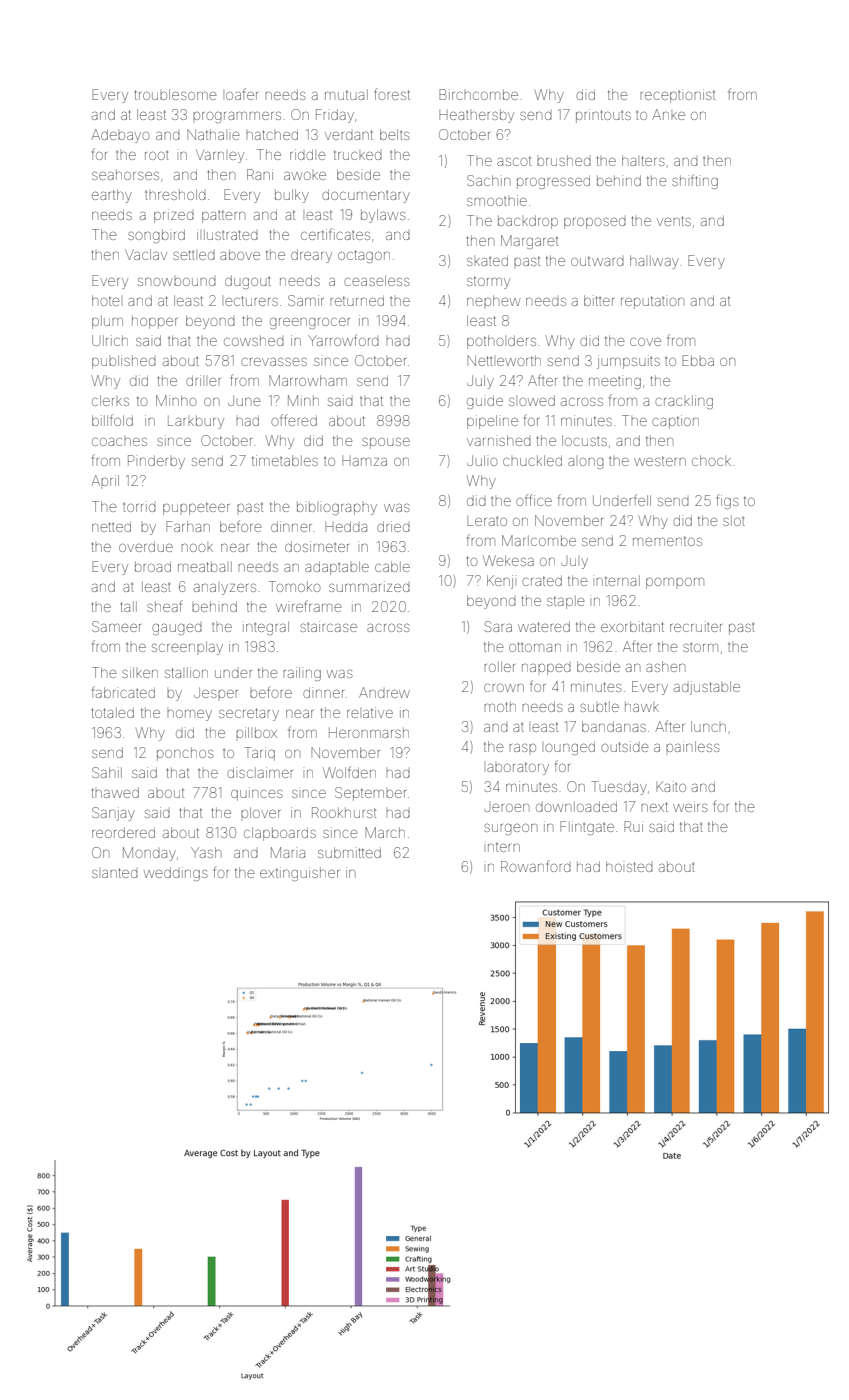 The image size is (849, 1400). What do you see at coordinates (675, 583) in the screenshot?
I see `pompom` at bounding box center [675, 583].
